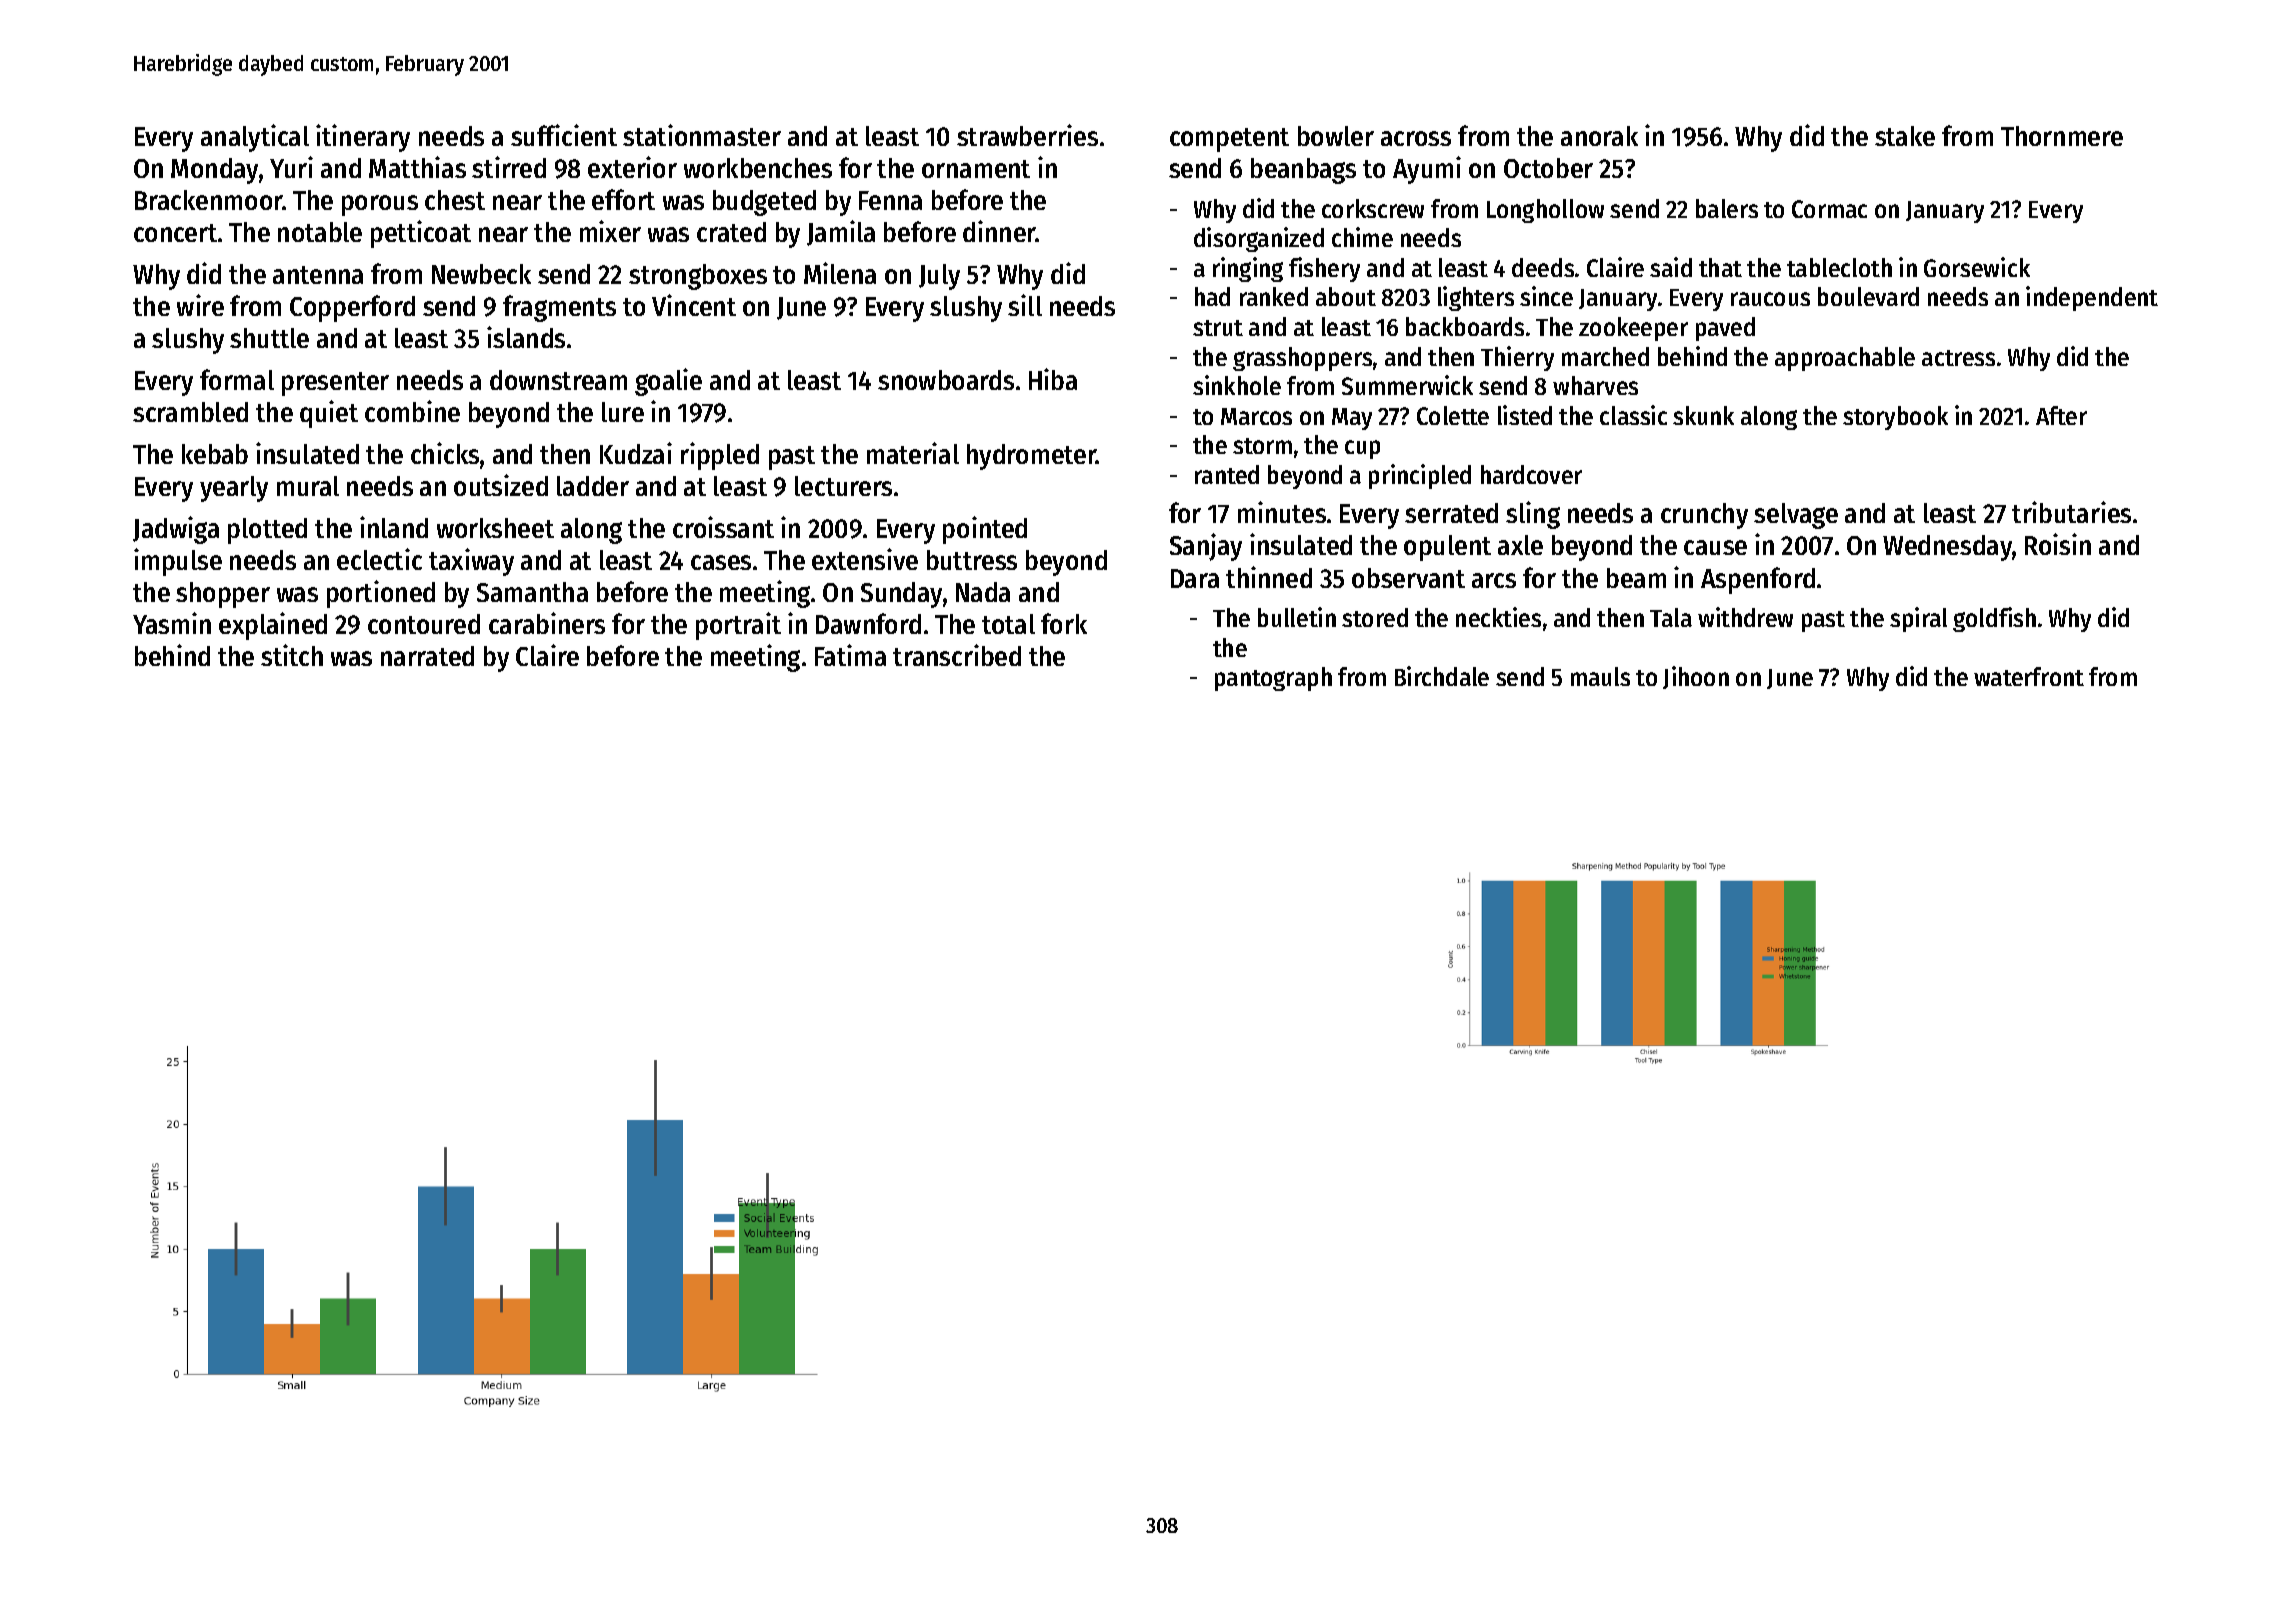 The width and height of the image is (2292, 1620). Describe the element at coordinates (178, 562) in the image. I see `impulse` at that location.
